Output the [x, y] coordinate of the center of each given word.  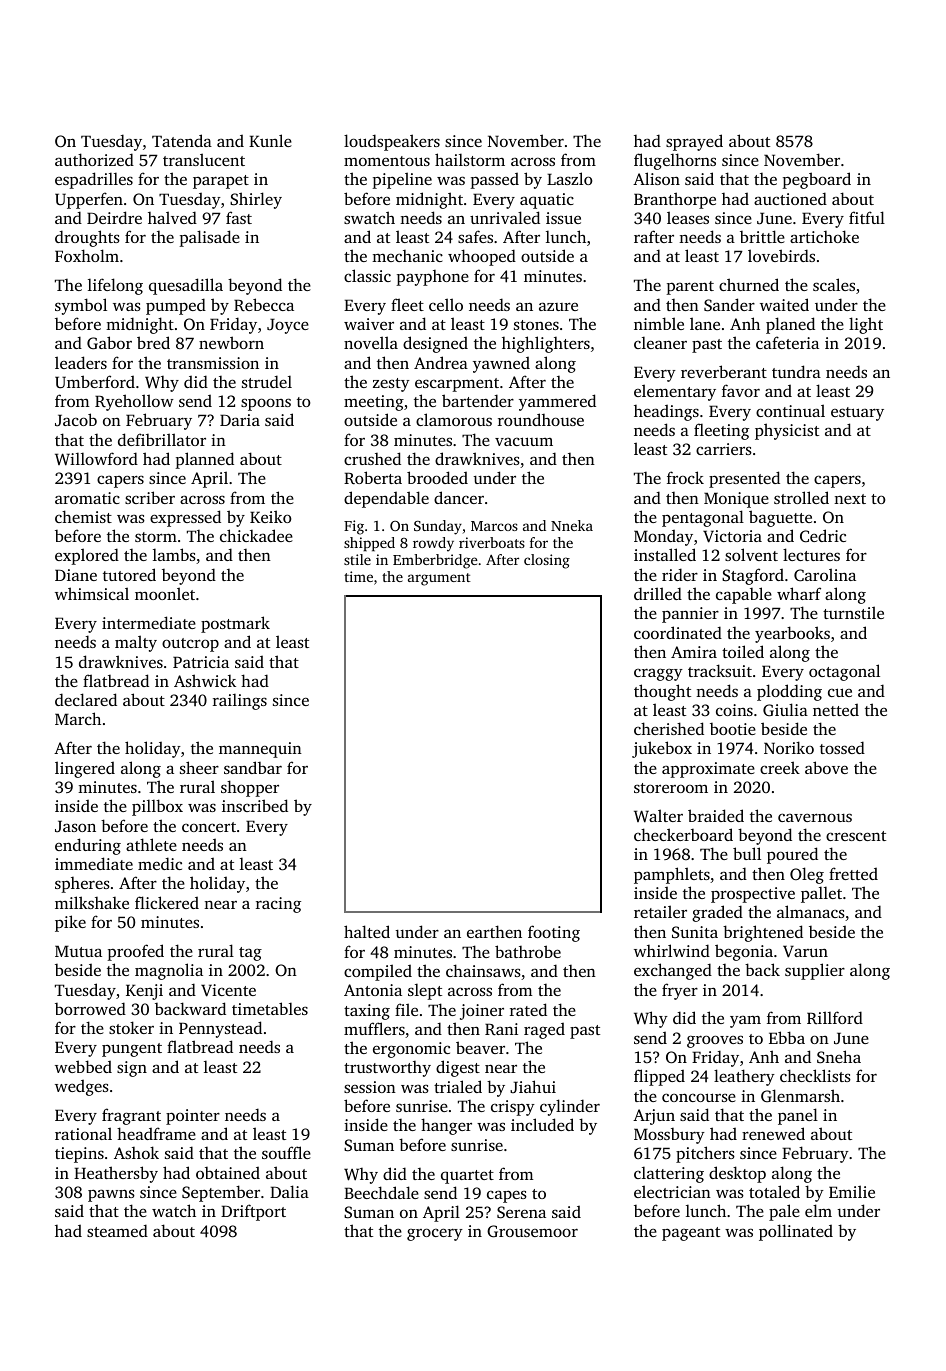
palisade [209, 238]
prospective [753, 895]
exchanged [673, 971]
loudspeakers [392, 142]
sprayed [694, 142]
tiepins [79, 1155]
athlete [151, 844]
